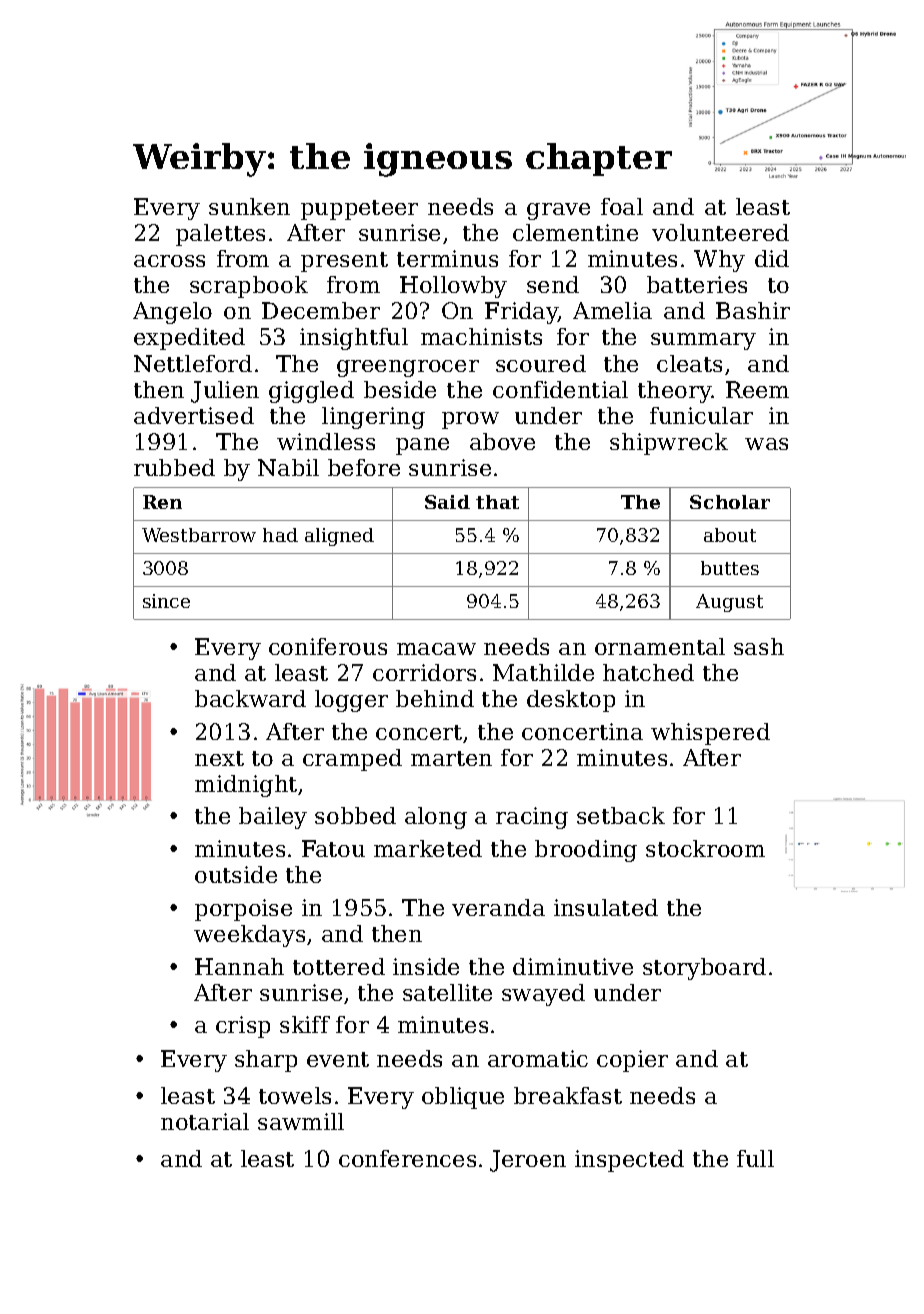 The image size is (924, 1314). What do you see at coordinates (373, 418) in the page?
I see `lingering` at bounding box center [373, 418].
